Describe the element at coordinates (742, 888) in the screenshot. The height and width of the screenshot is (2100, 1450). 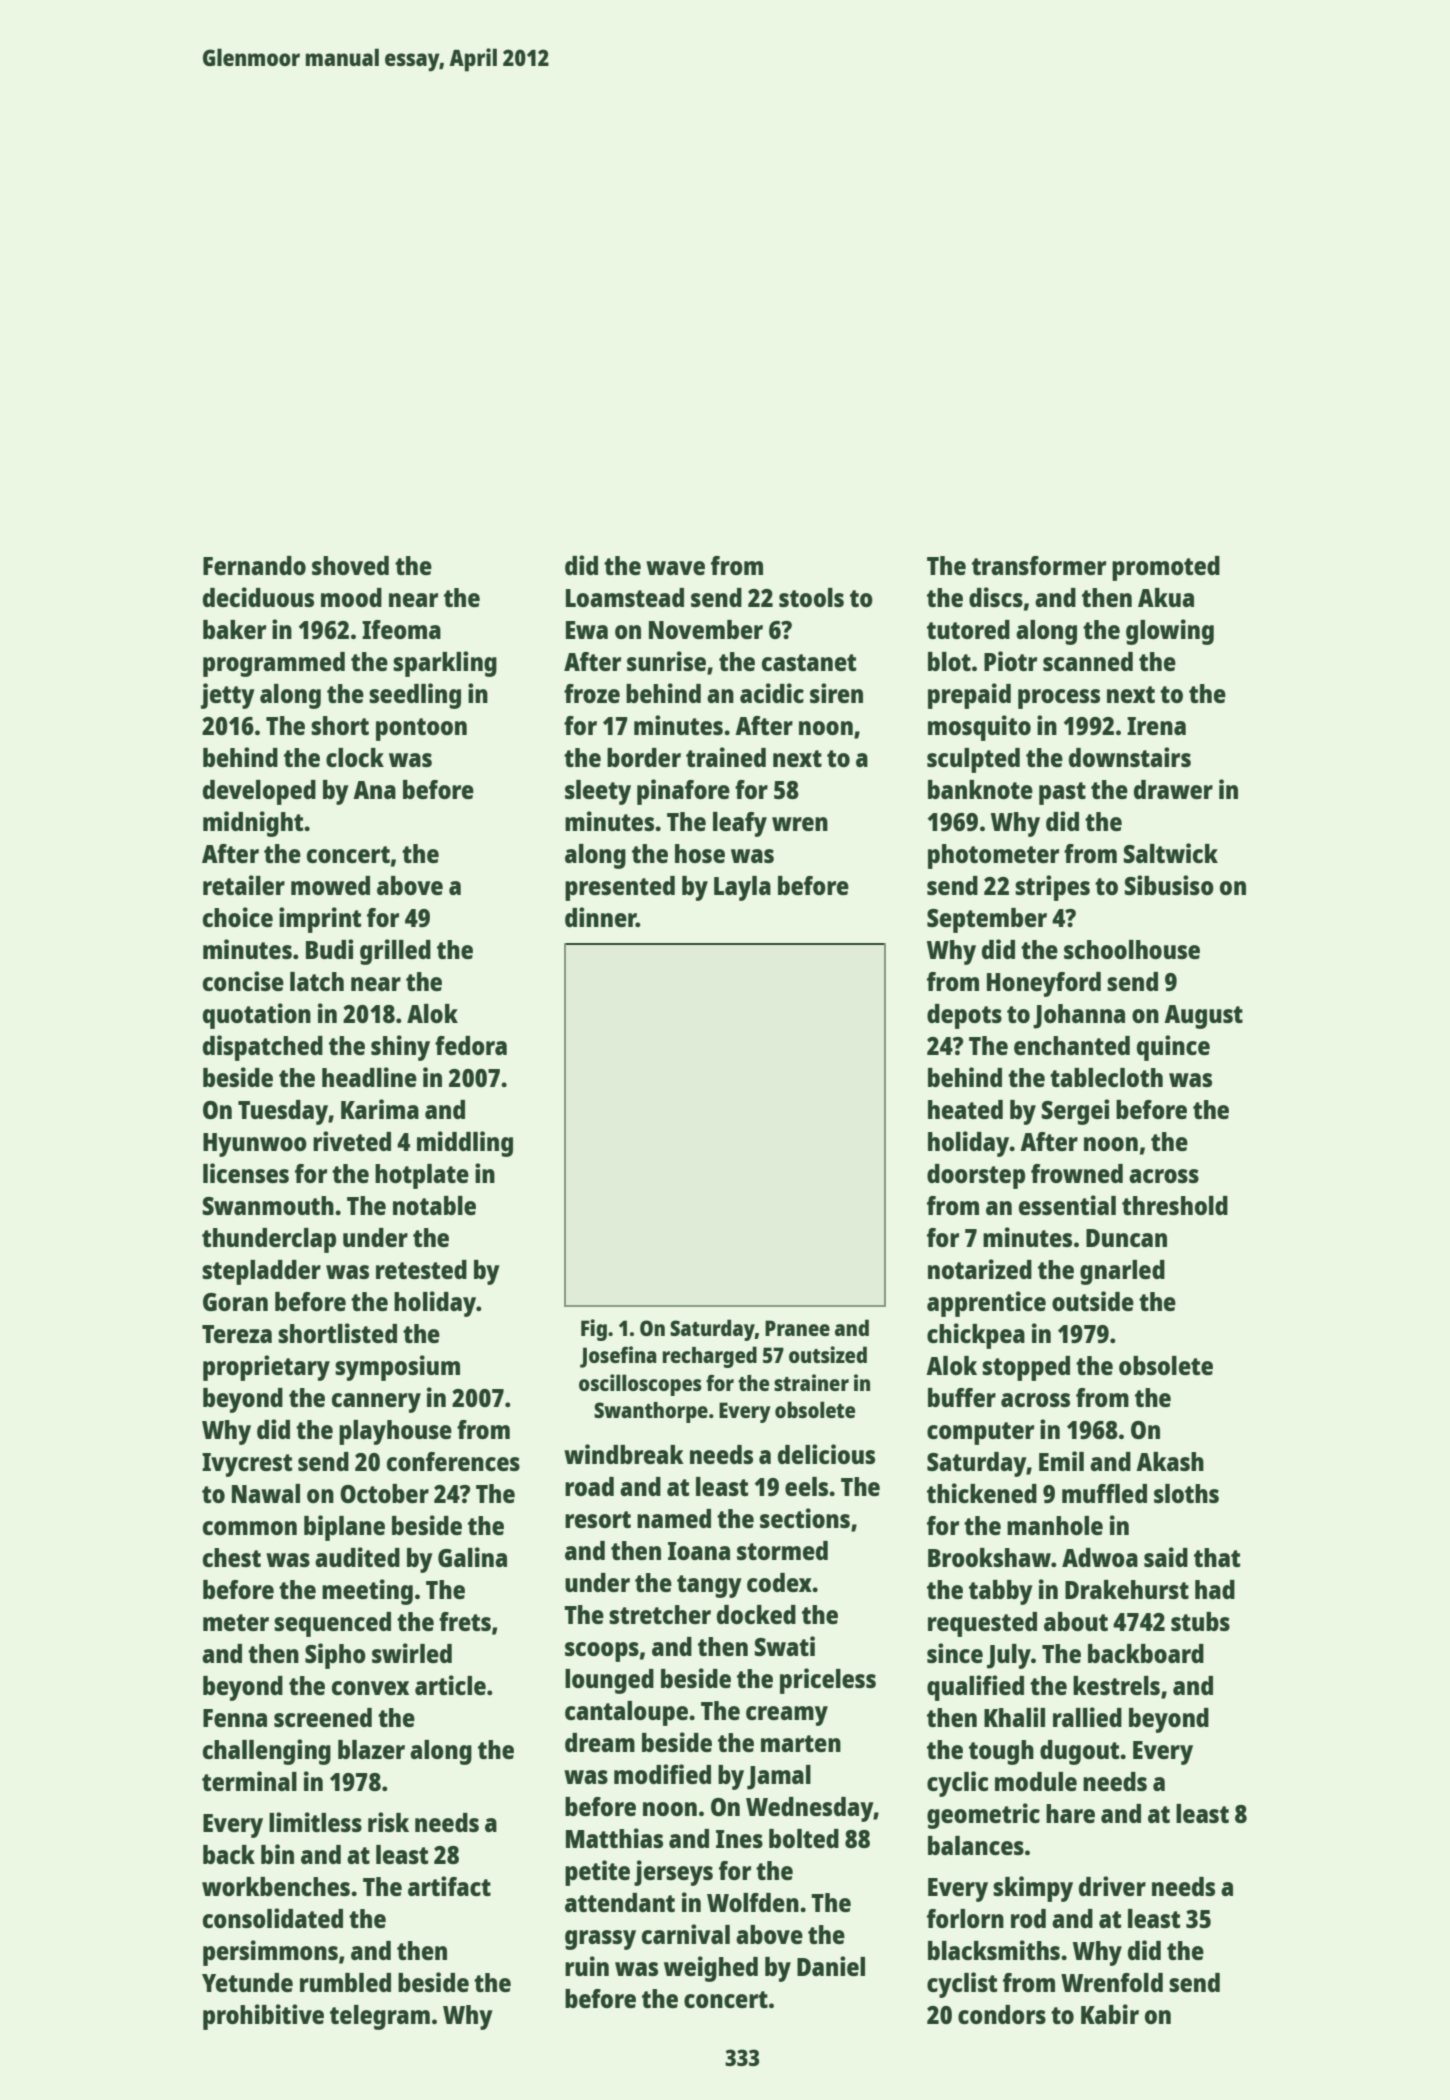
I see `Layla` at that location.
